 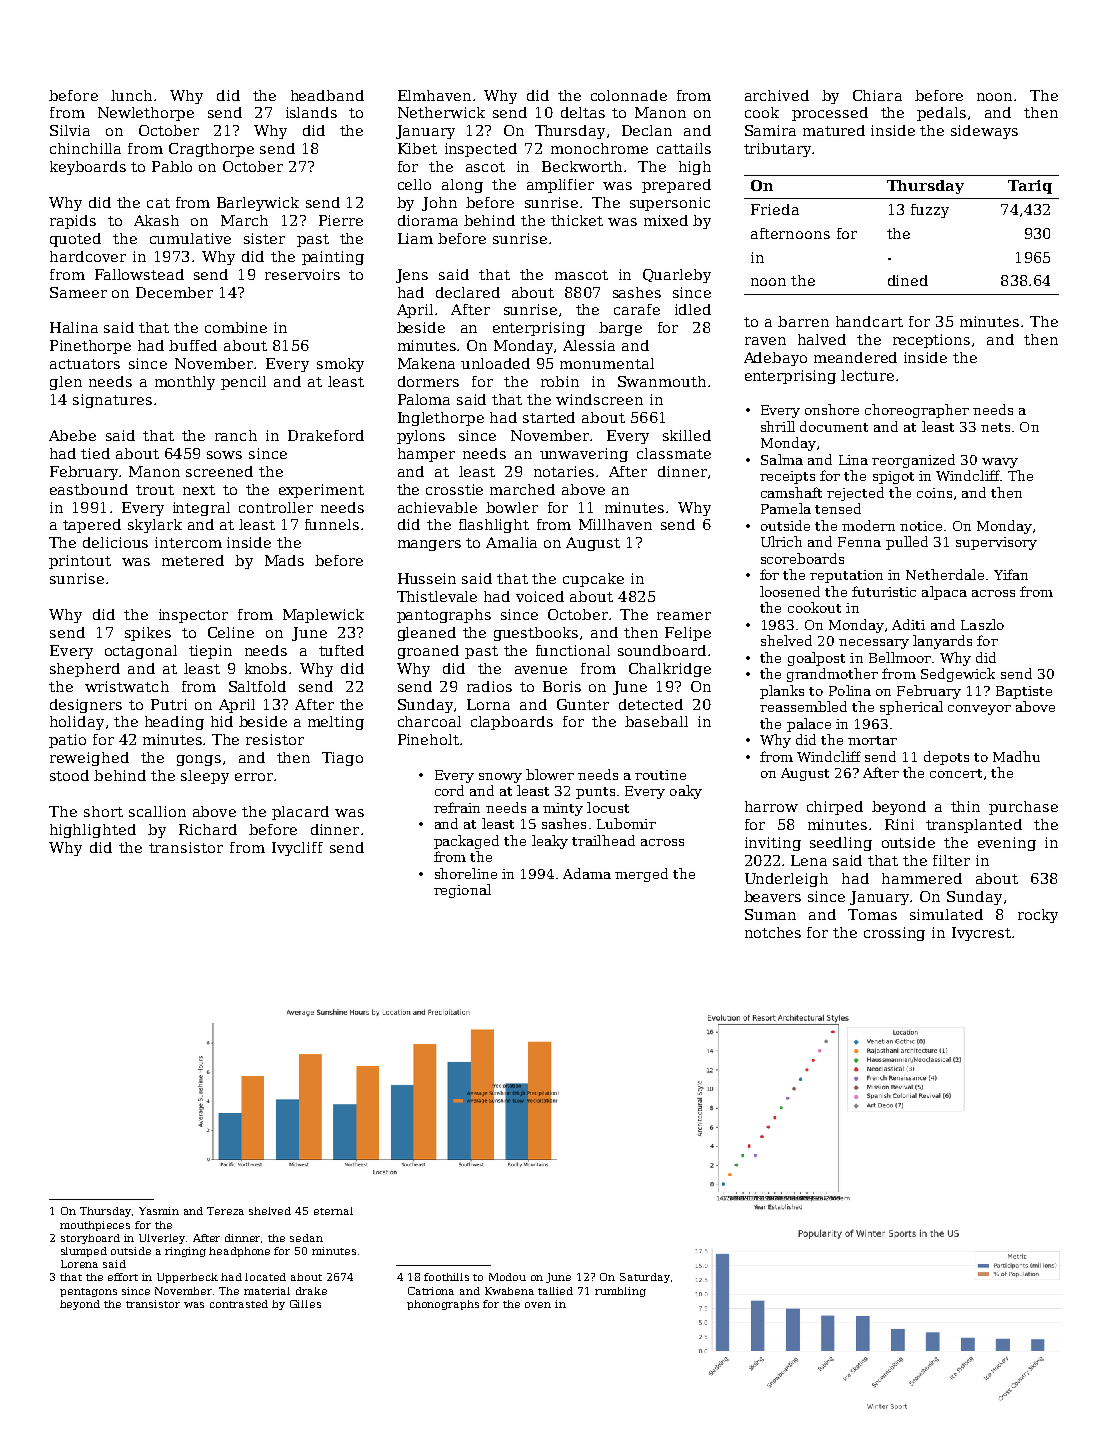 I want to click on regional, so click(x=462, y=891).
